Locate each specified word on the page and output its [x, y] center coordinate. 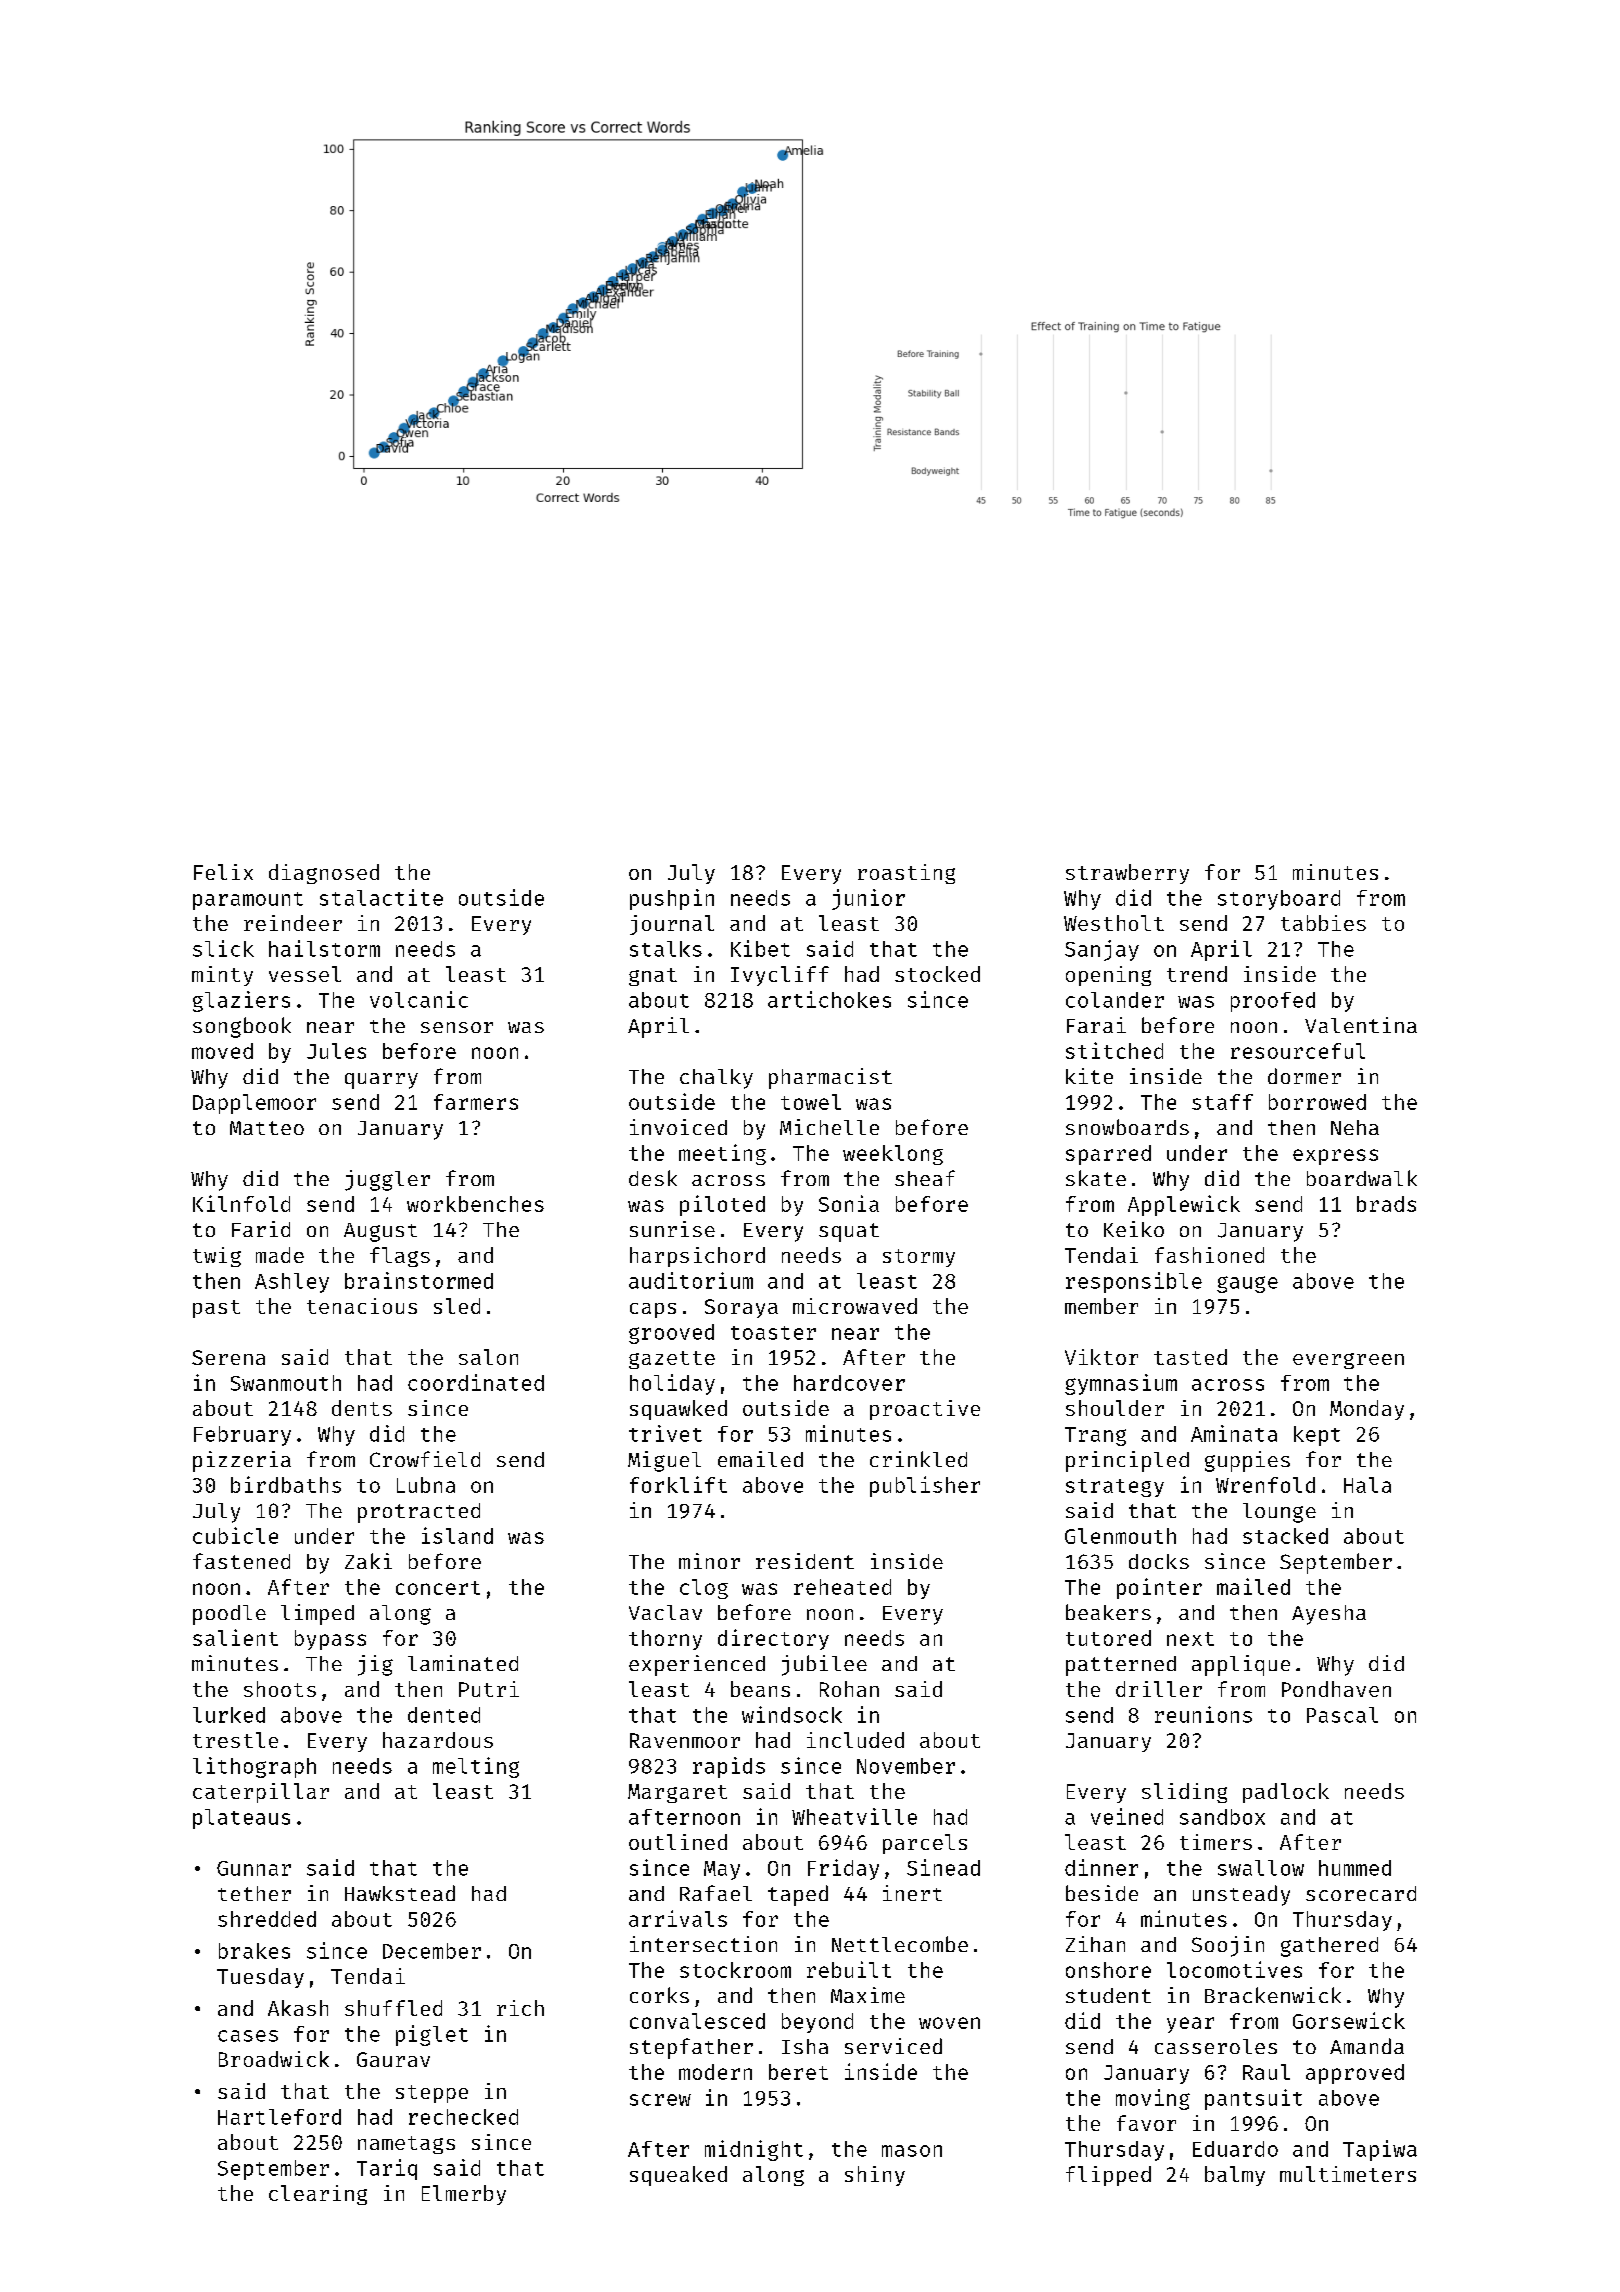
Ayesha [1329, 1615]
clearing [318, 2195]
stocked [937, 974]
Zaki [368, 1561]
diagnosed [324, 874]
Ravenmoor [685, 1740]
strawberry [1127, 874]
